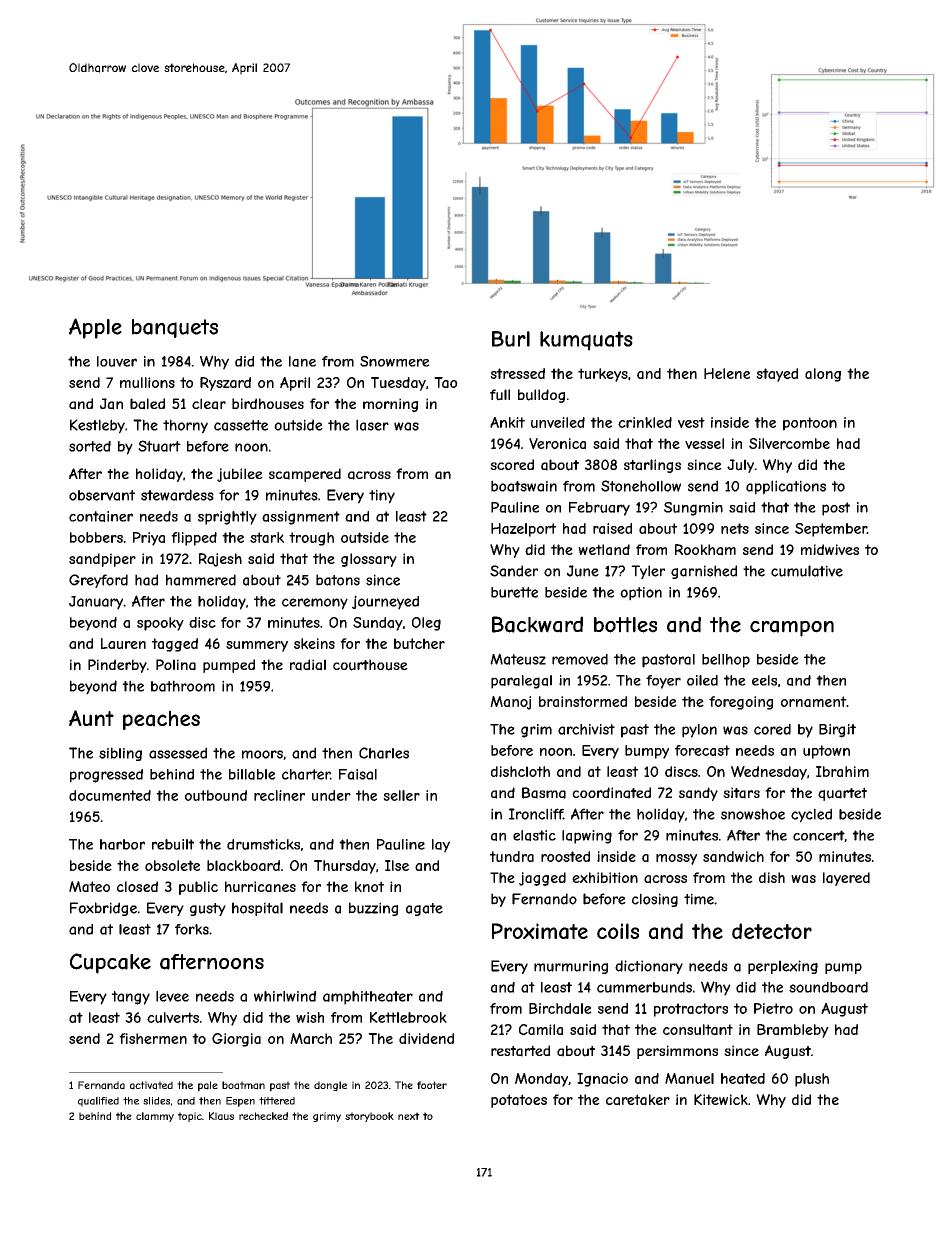 This document has height=1233, width=952. Describe the element at coordinates (103, 909) in the document. I see `Foxbridge` at that location.
